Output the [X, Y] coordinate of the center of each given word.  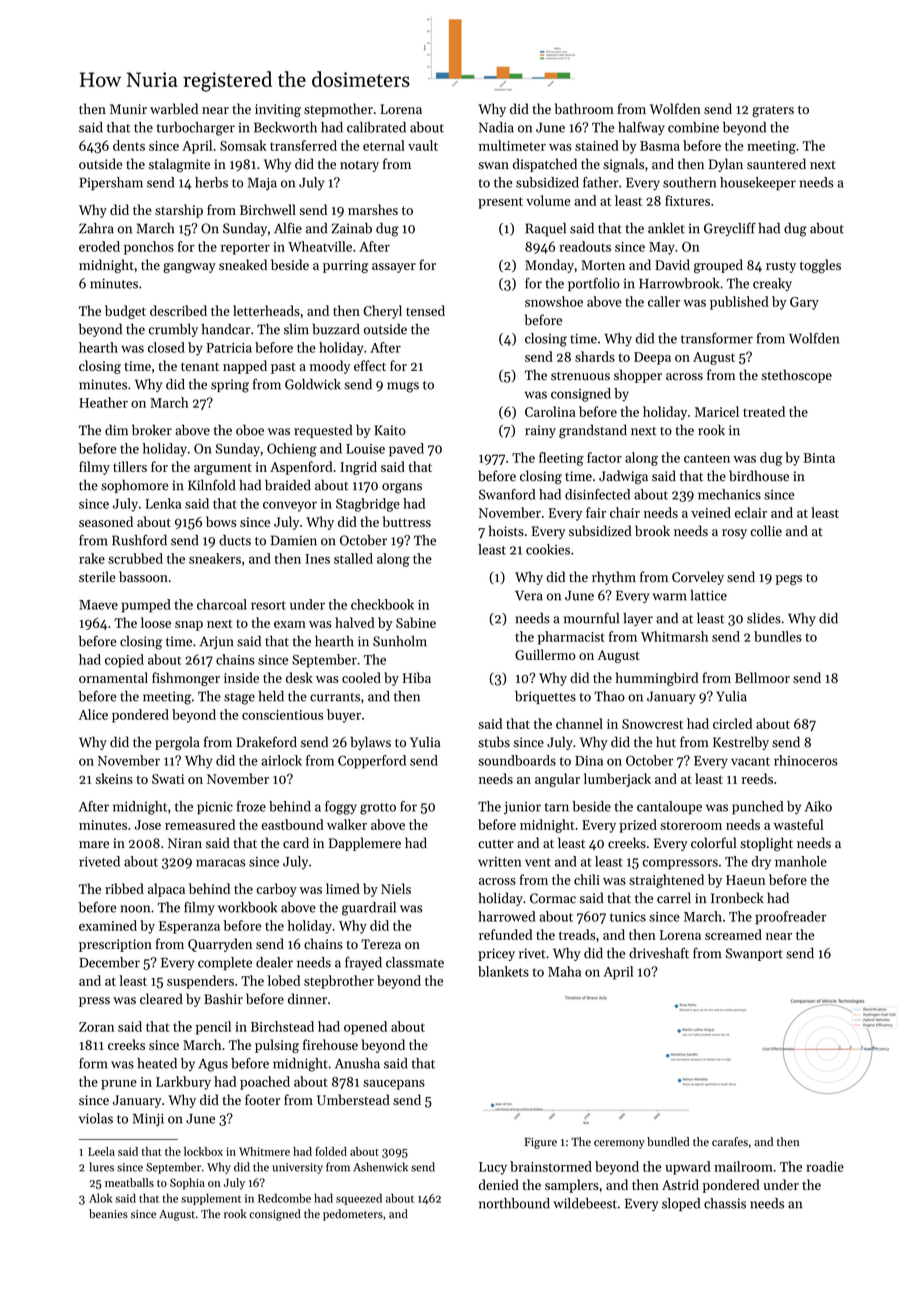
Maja [262, 184]
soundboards [517, 760]
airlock [281, 760]
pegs [789, 580]
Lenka [163, 503]
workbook [247, 907]
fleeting [561, 459]
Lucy [493, 1168]
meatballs [129, 1182]
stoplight [766, 844]
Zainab [351, 228]
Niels [396, 888]
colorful [713, 843]
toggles [820, 266]
